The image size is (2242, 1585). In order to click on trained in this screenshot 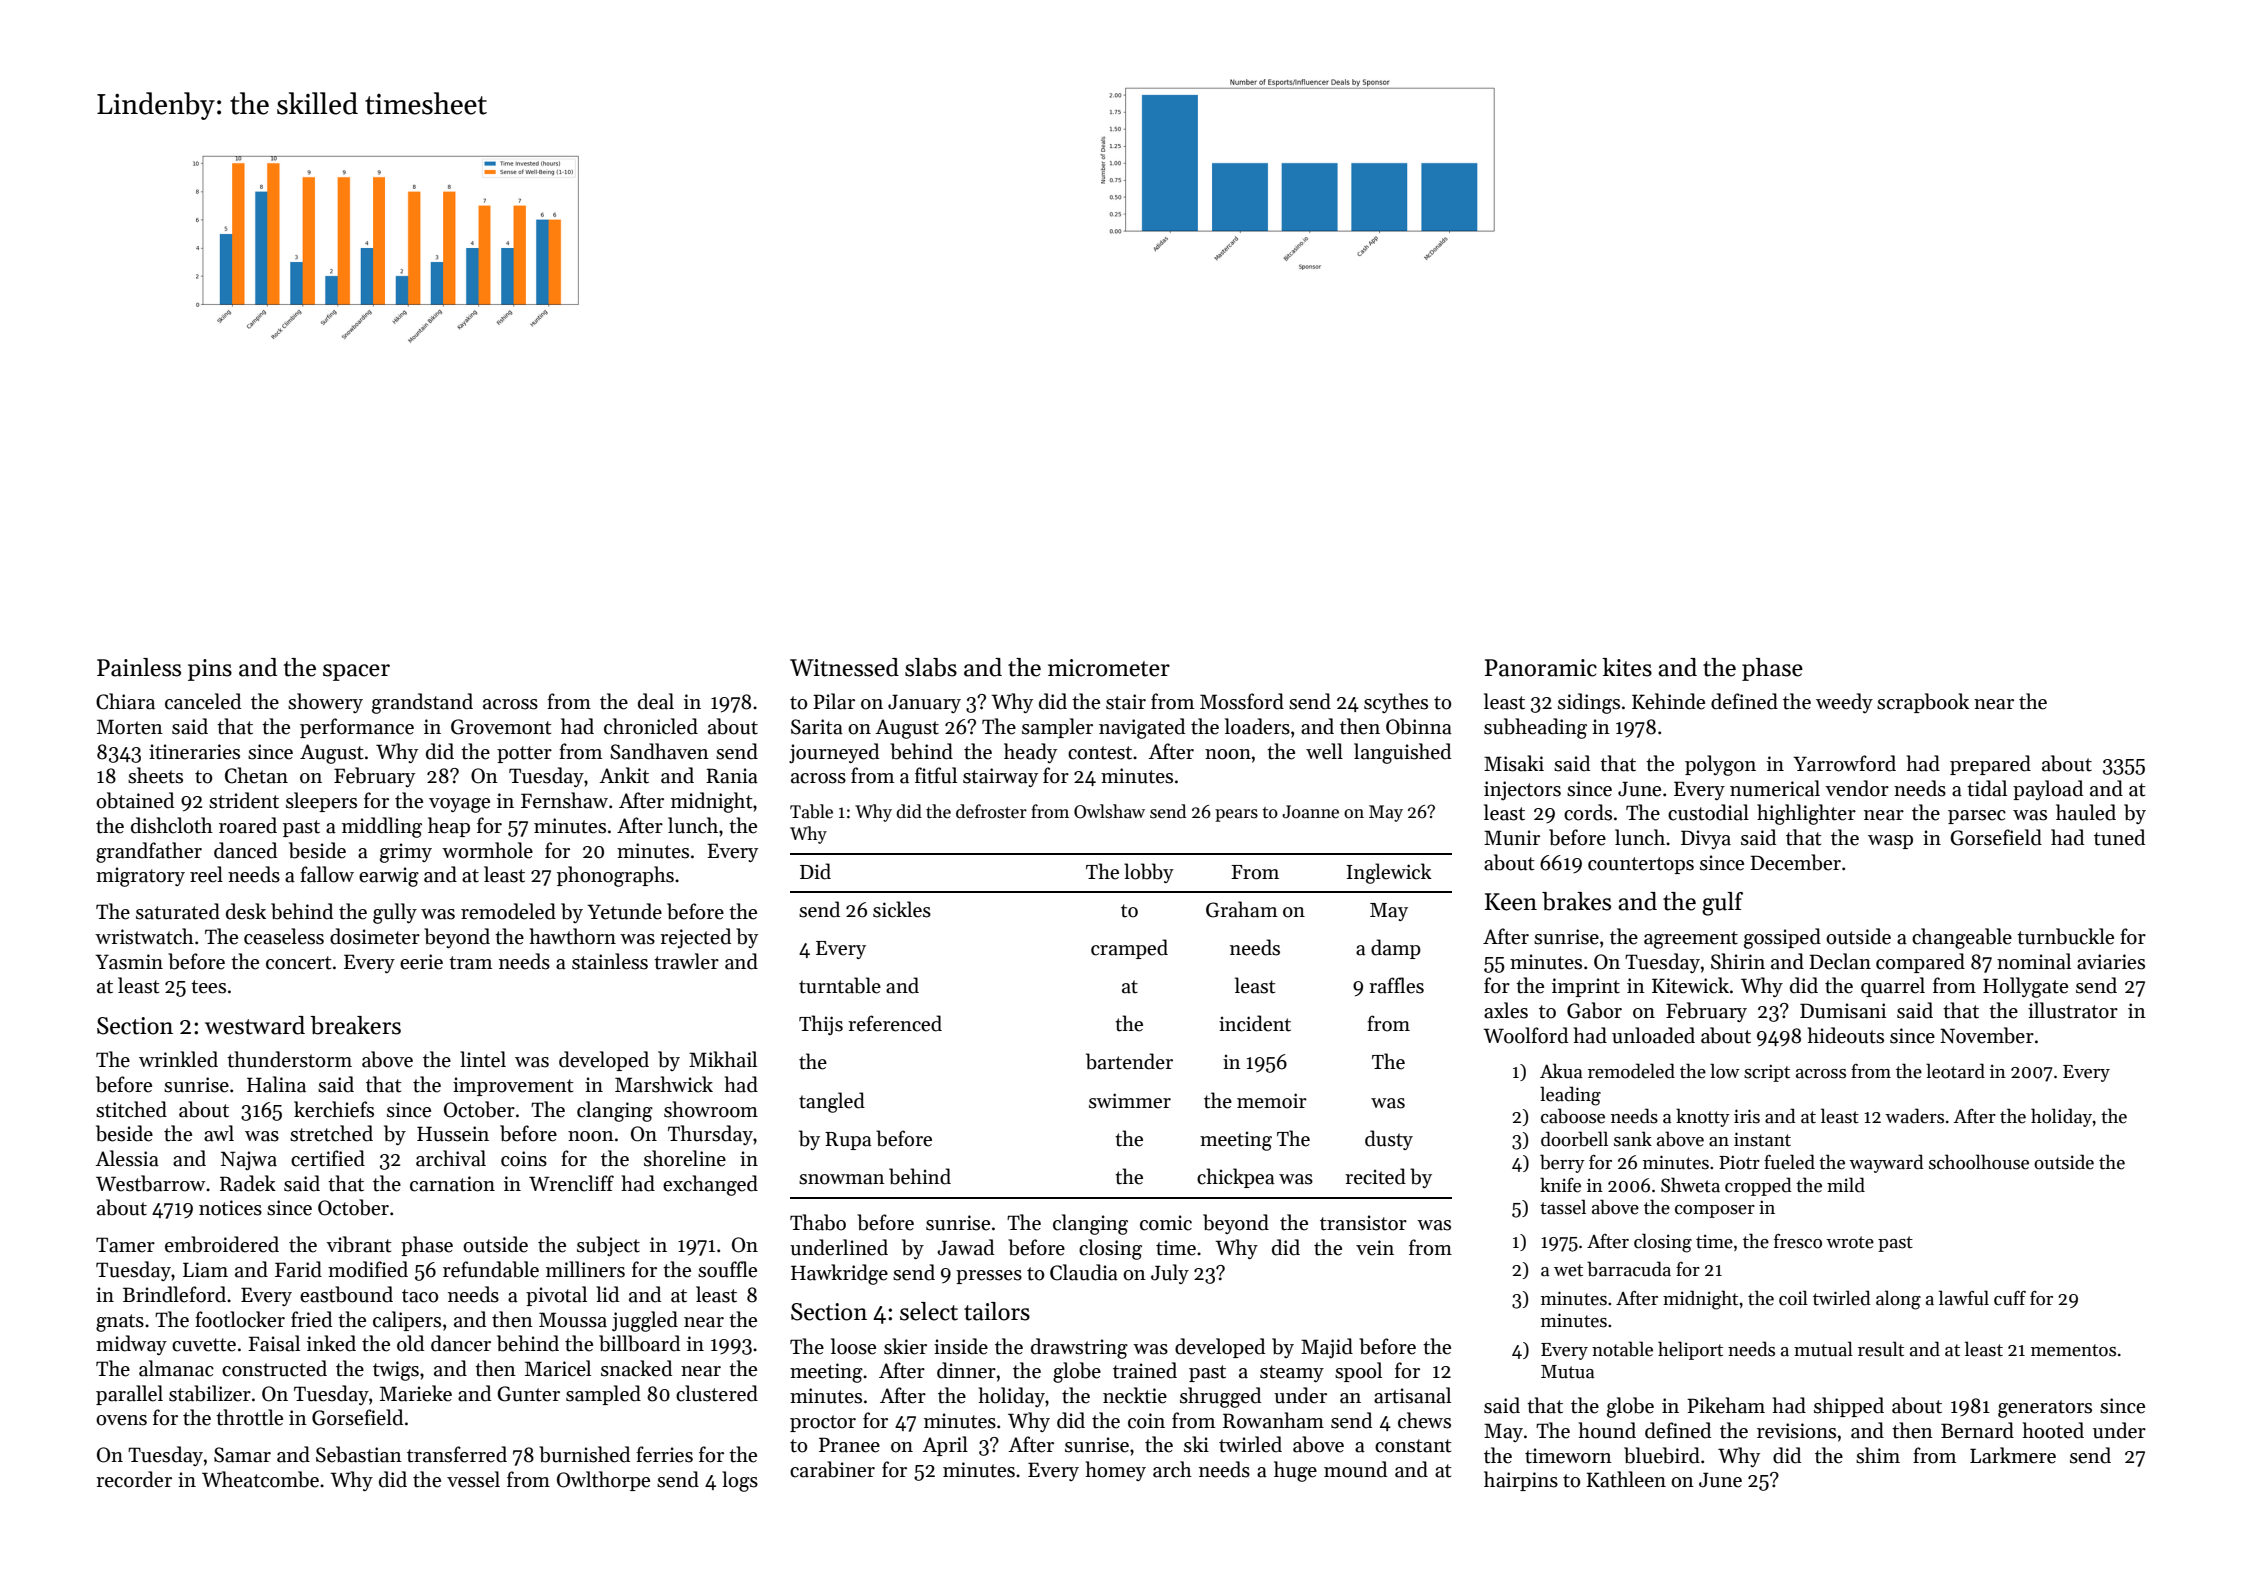, I will do `click(1145, 1370)`.
